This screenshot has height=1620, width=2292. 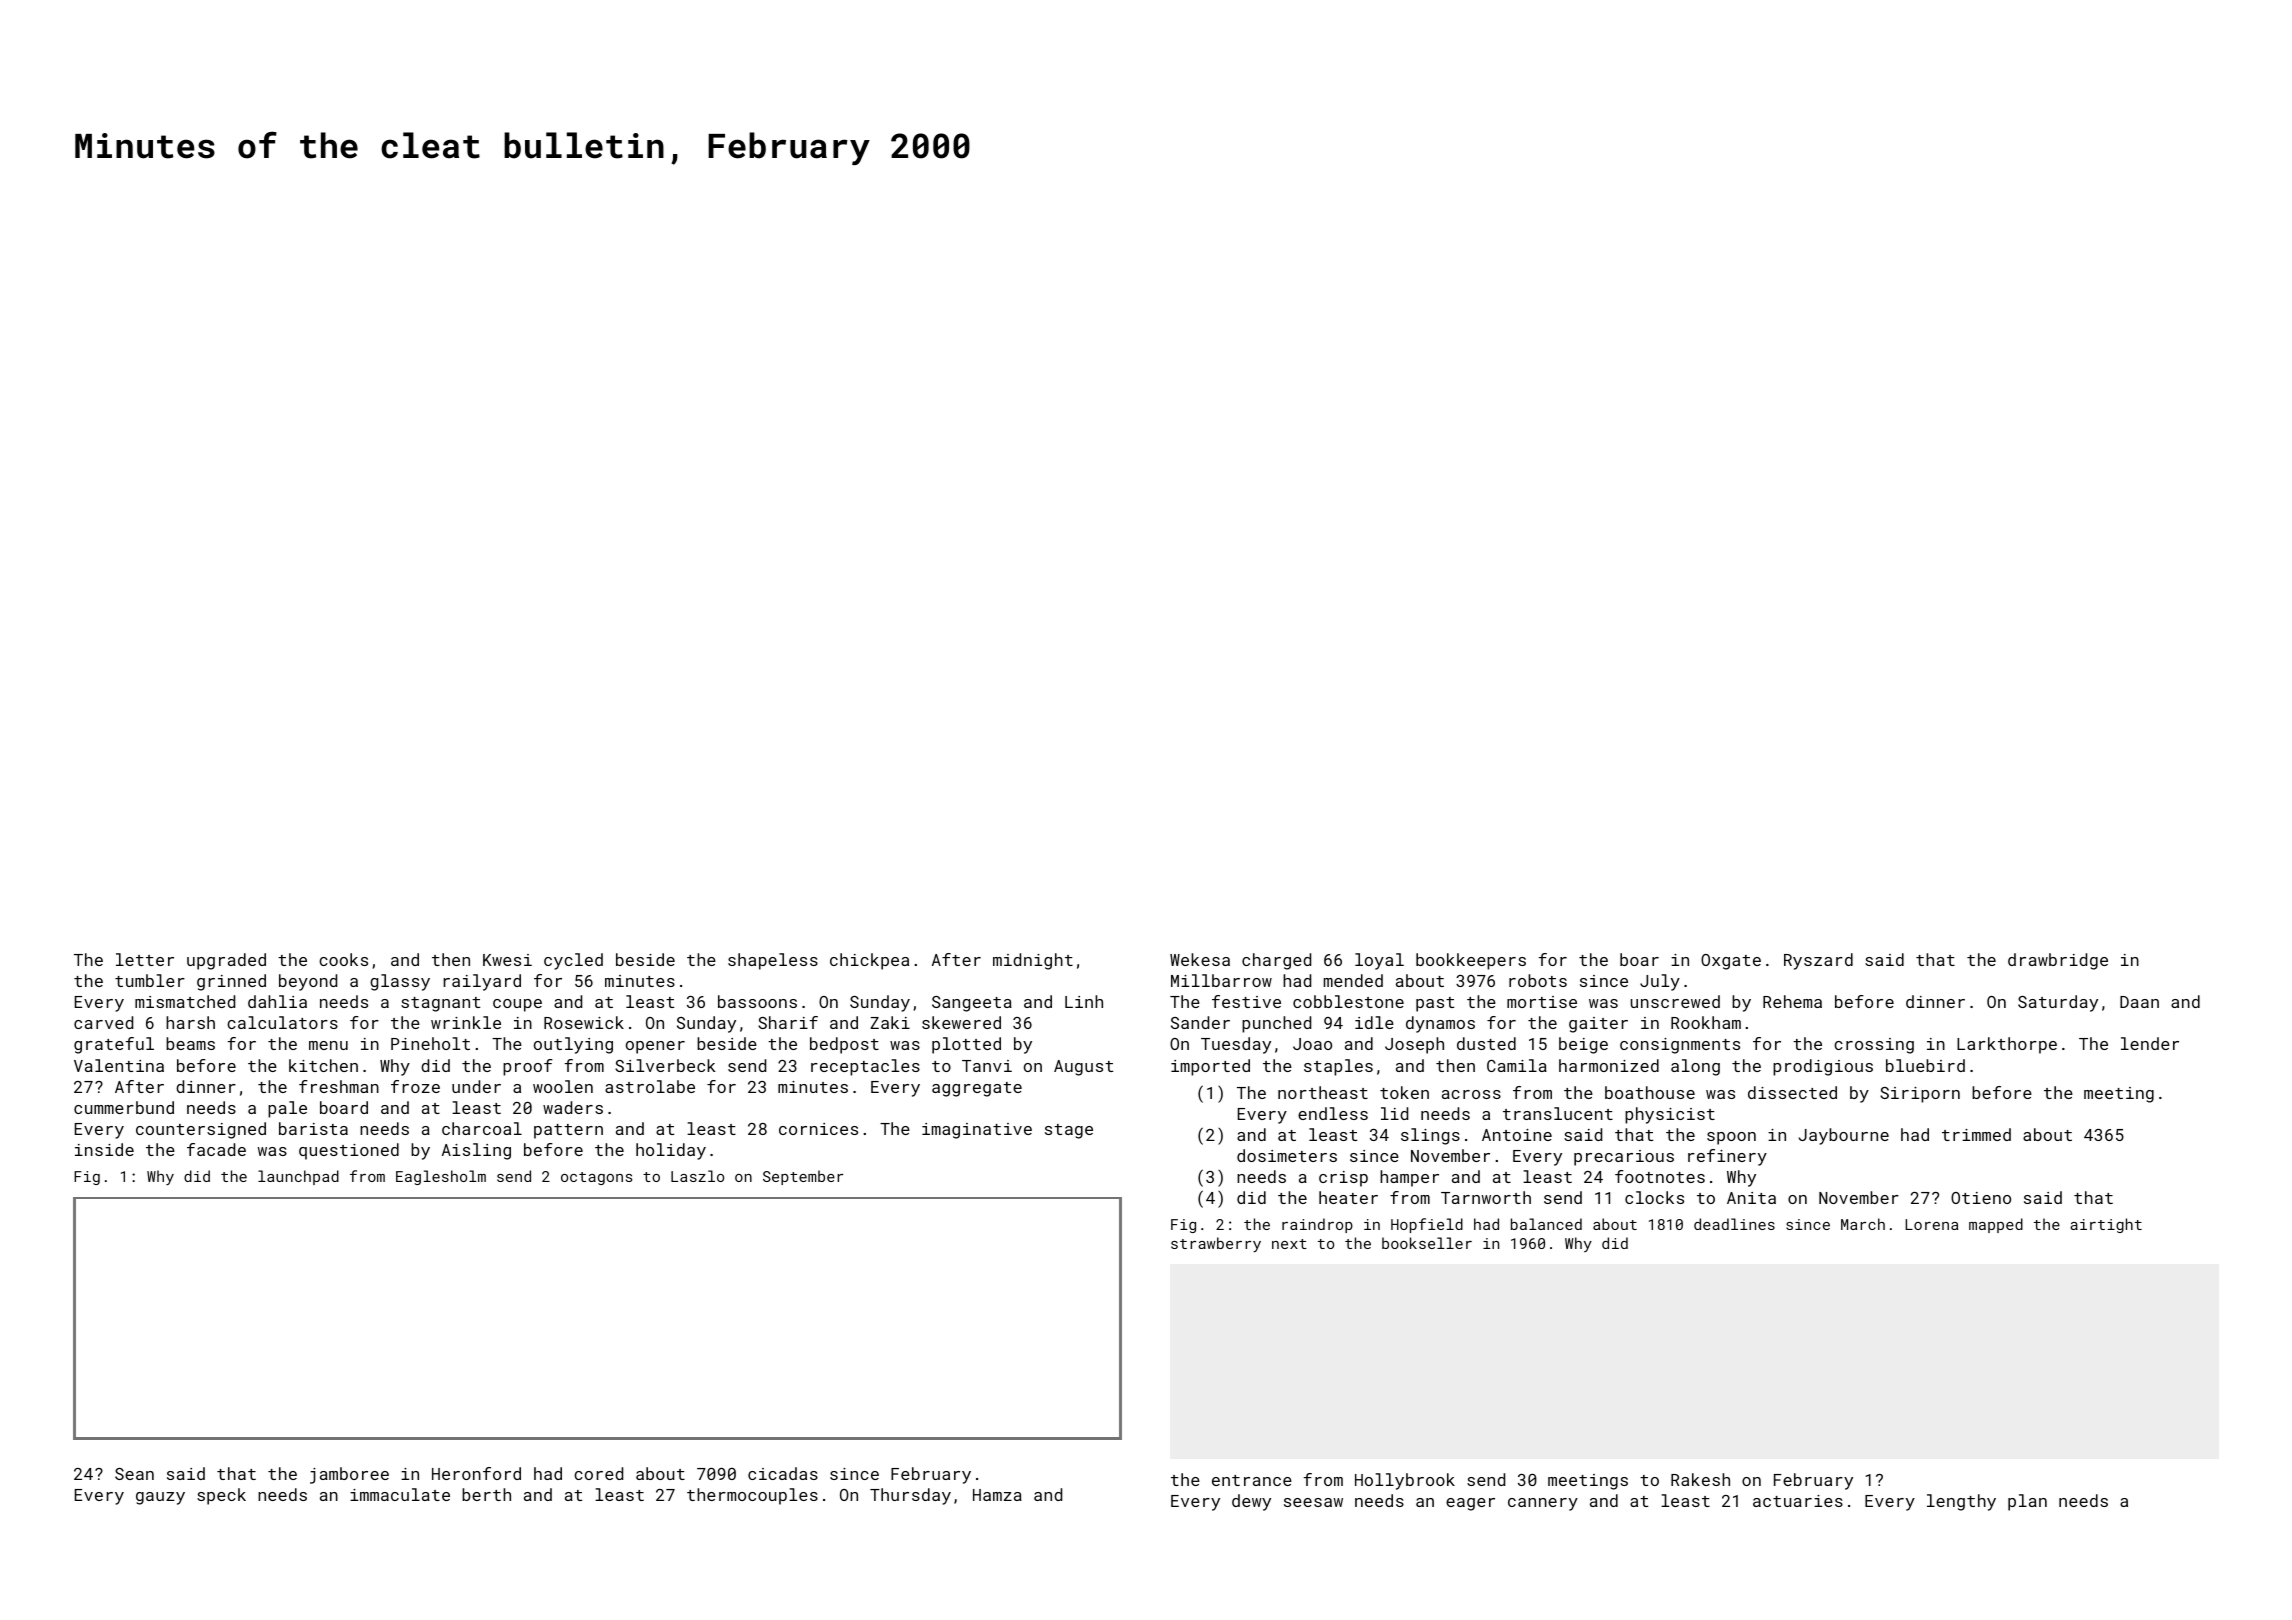 I want to click on next, so click(x=1289, y=1244).
